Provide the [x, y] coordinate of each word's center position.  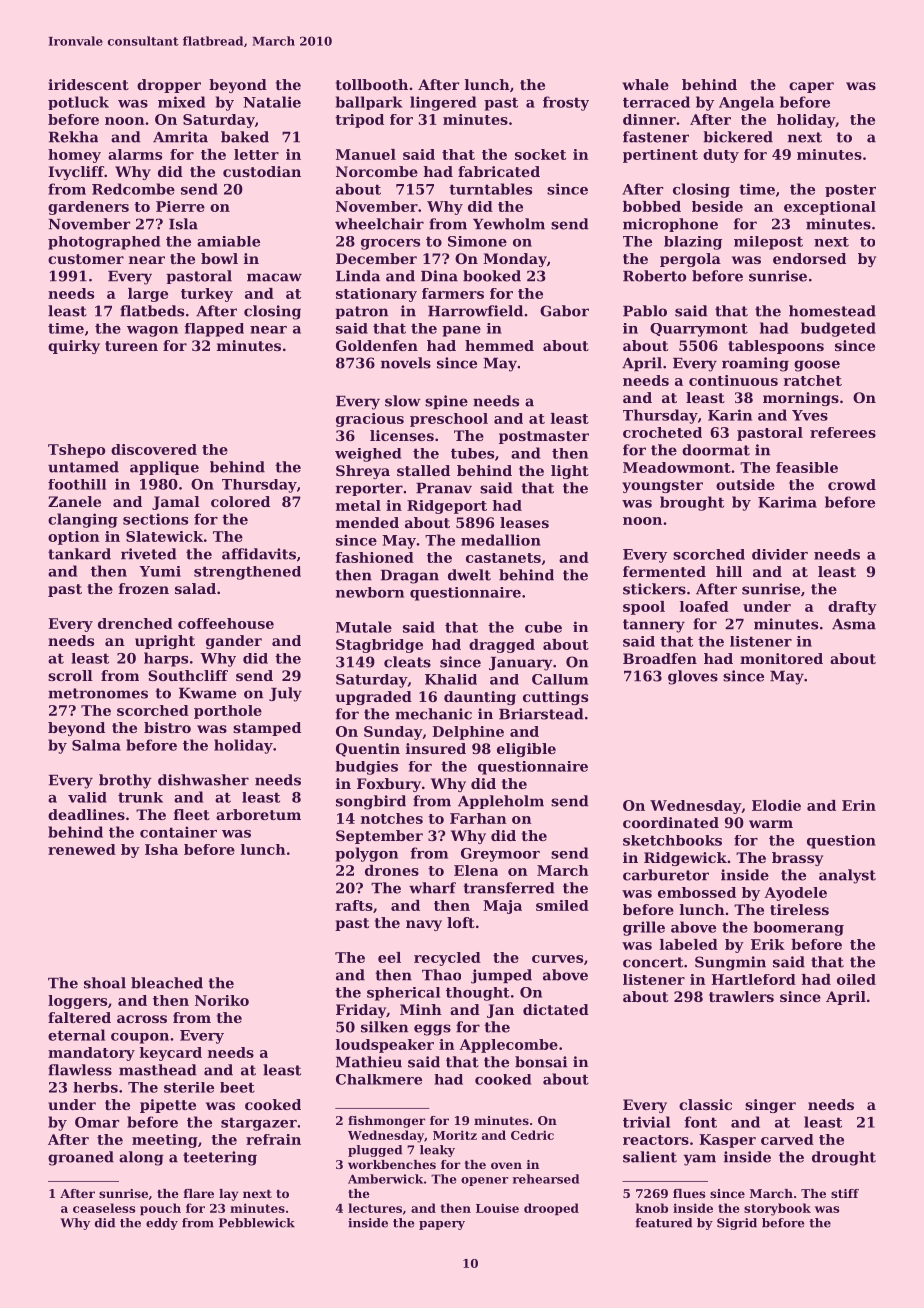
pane [461, 331]
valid [87, 797]
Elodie [776, 805]
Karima [787, 502]
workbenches [392, 1164]
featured [663, 1223]
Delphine [468, 733]
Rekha [73, 137]
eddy [162, 1224]
